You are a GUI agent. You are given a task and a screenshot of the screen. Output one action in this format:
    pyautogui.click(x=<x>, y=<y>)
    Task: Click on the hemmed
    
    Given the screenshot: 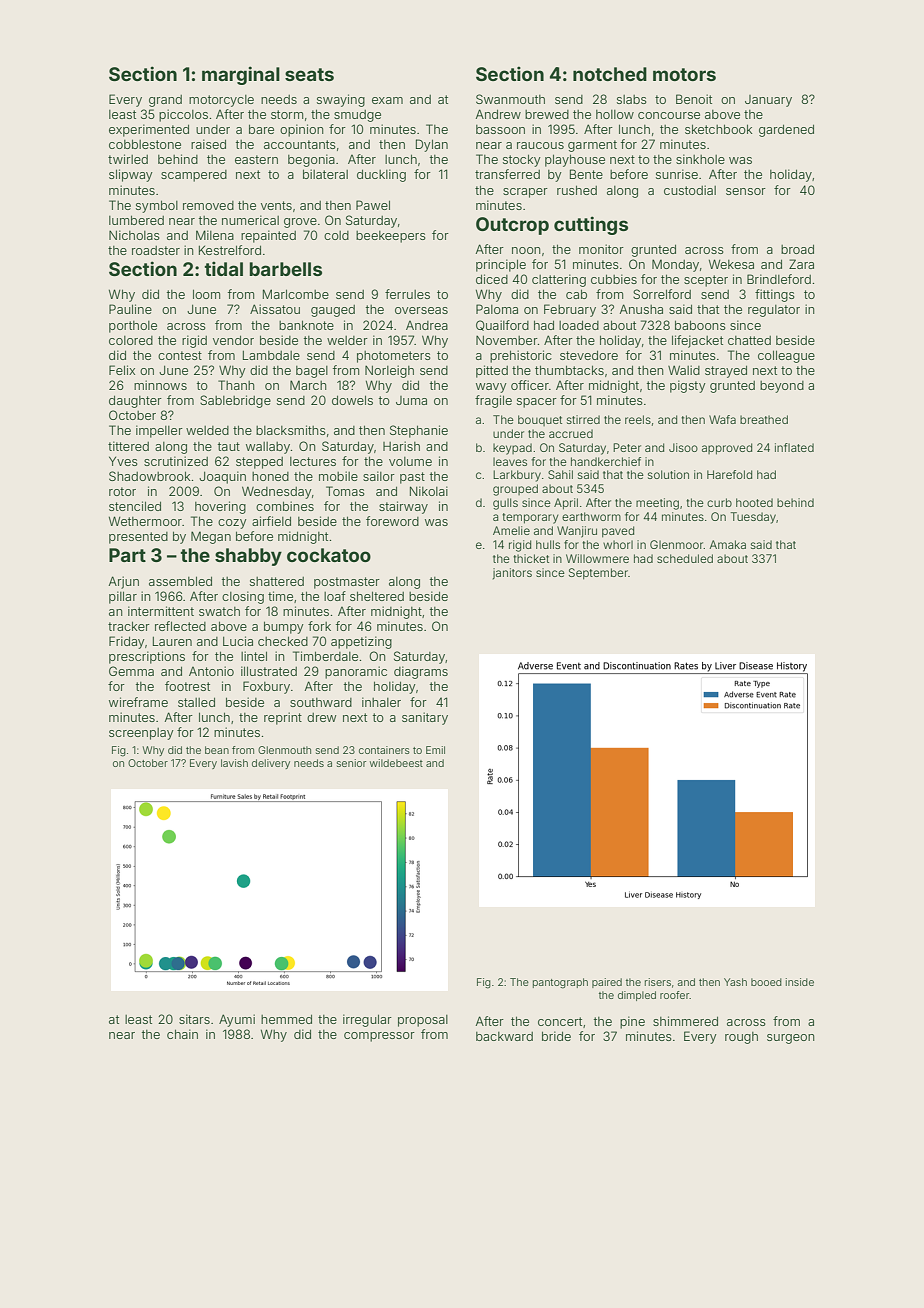 What is the action you would take?
    pyautogui.click(x=286, y=1019)
